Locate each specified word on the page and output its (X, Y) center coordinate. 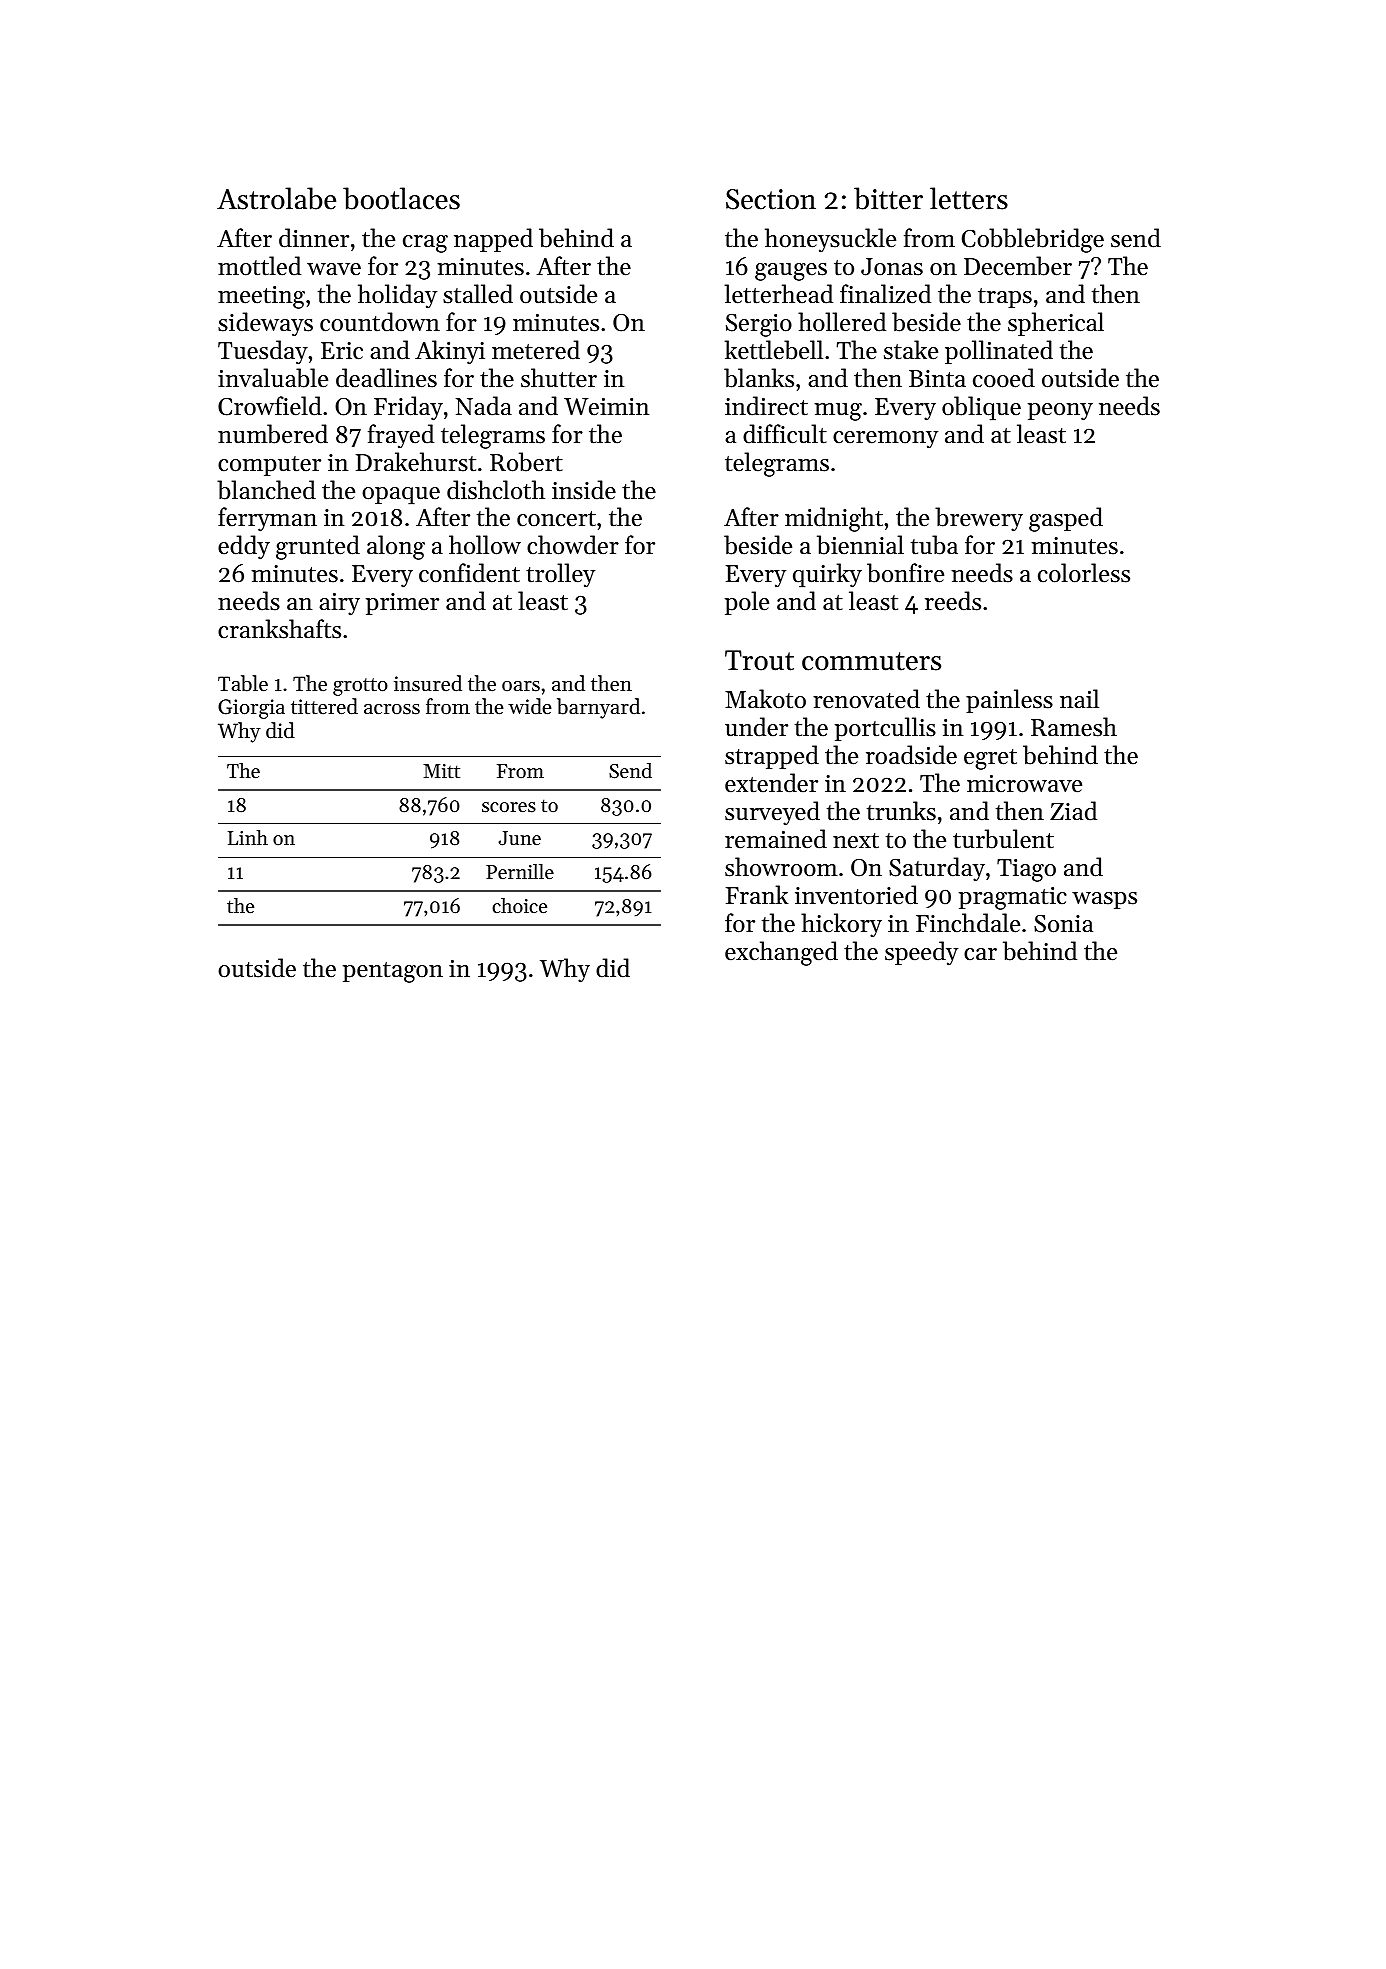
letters (969, 198)
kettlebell (774, 350)
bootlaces (401, 198)
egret (990, 759)
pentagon (393, 972)
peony (1060, 412)
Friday (408, 408)
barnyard (598, 708)
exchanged (781, 953)
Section (771, 199)
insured (428, 683)
